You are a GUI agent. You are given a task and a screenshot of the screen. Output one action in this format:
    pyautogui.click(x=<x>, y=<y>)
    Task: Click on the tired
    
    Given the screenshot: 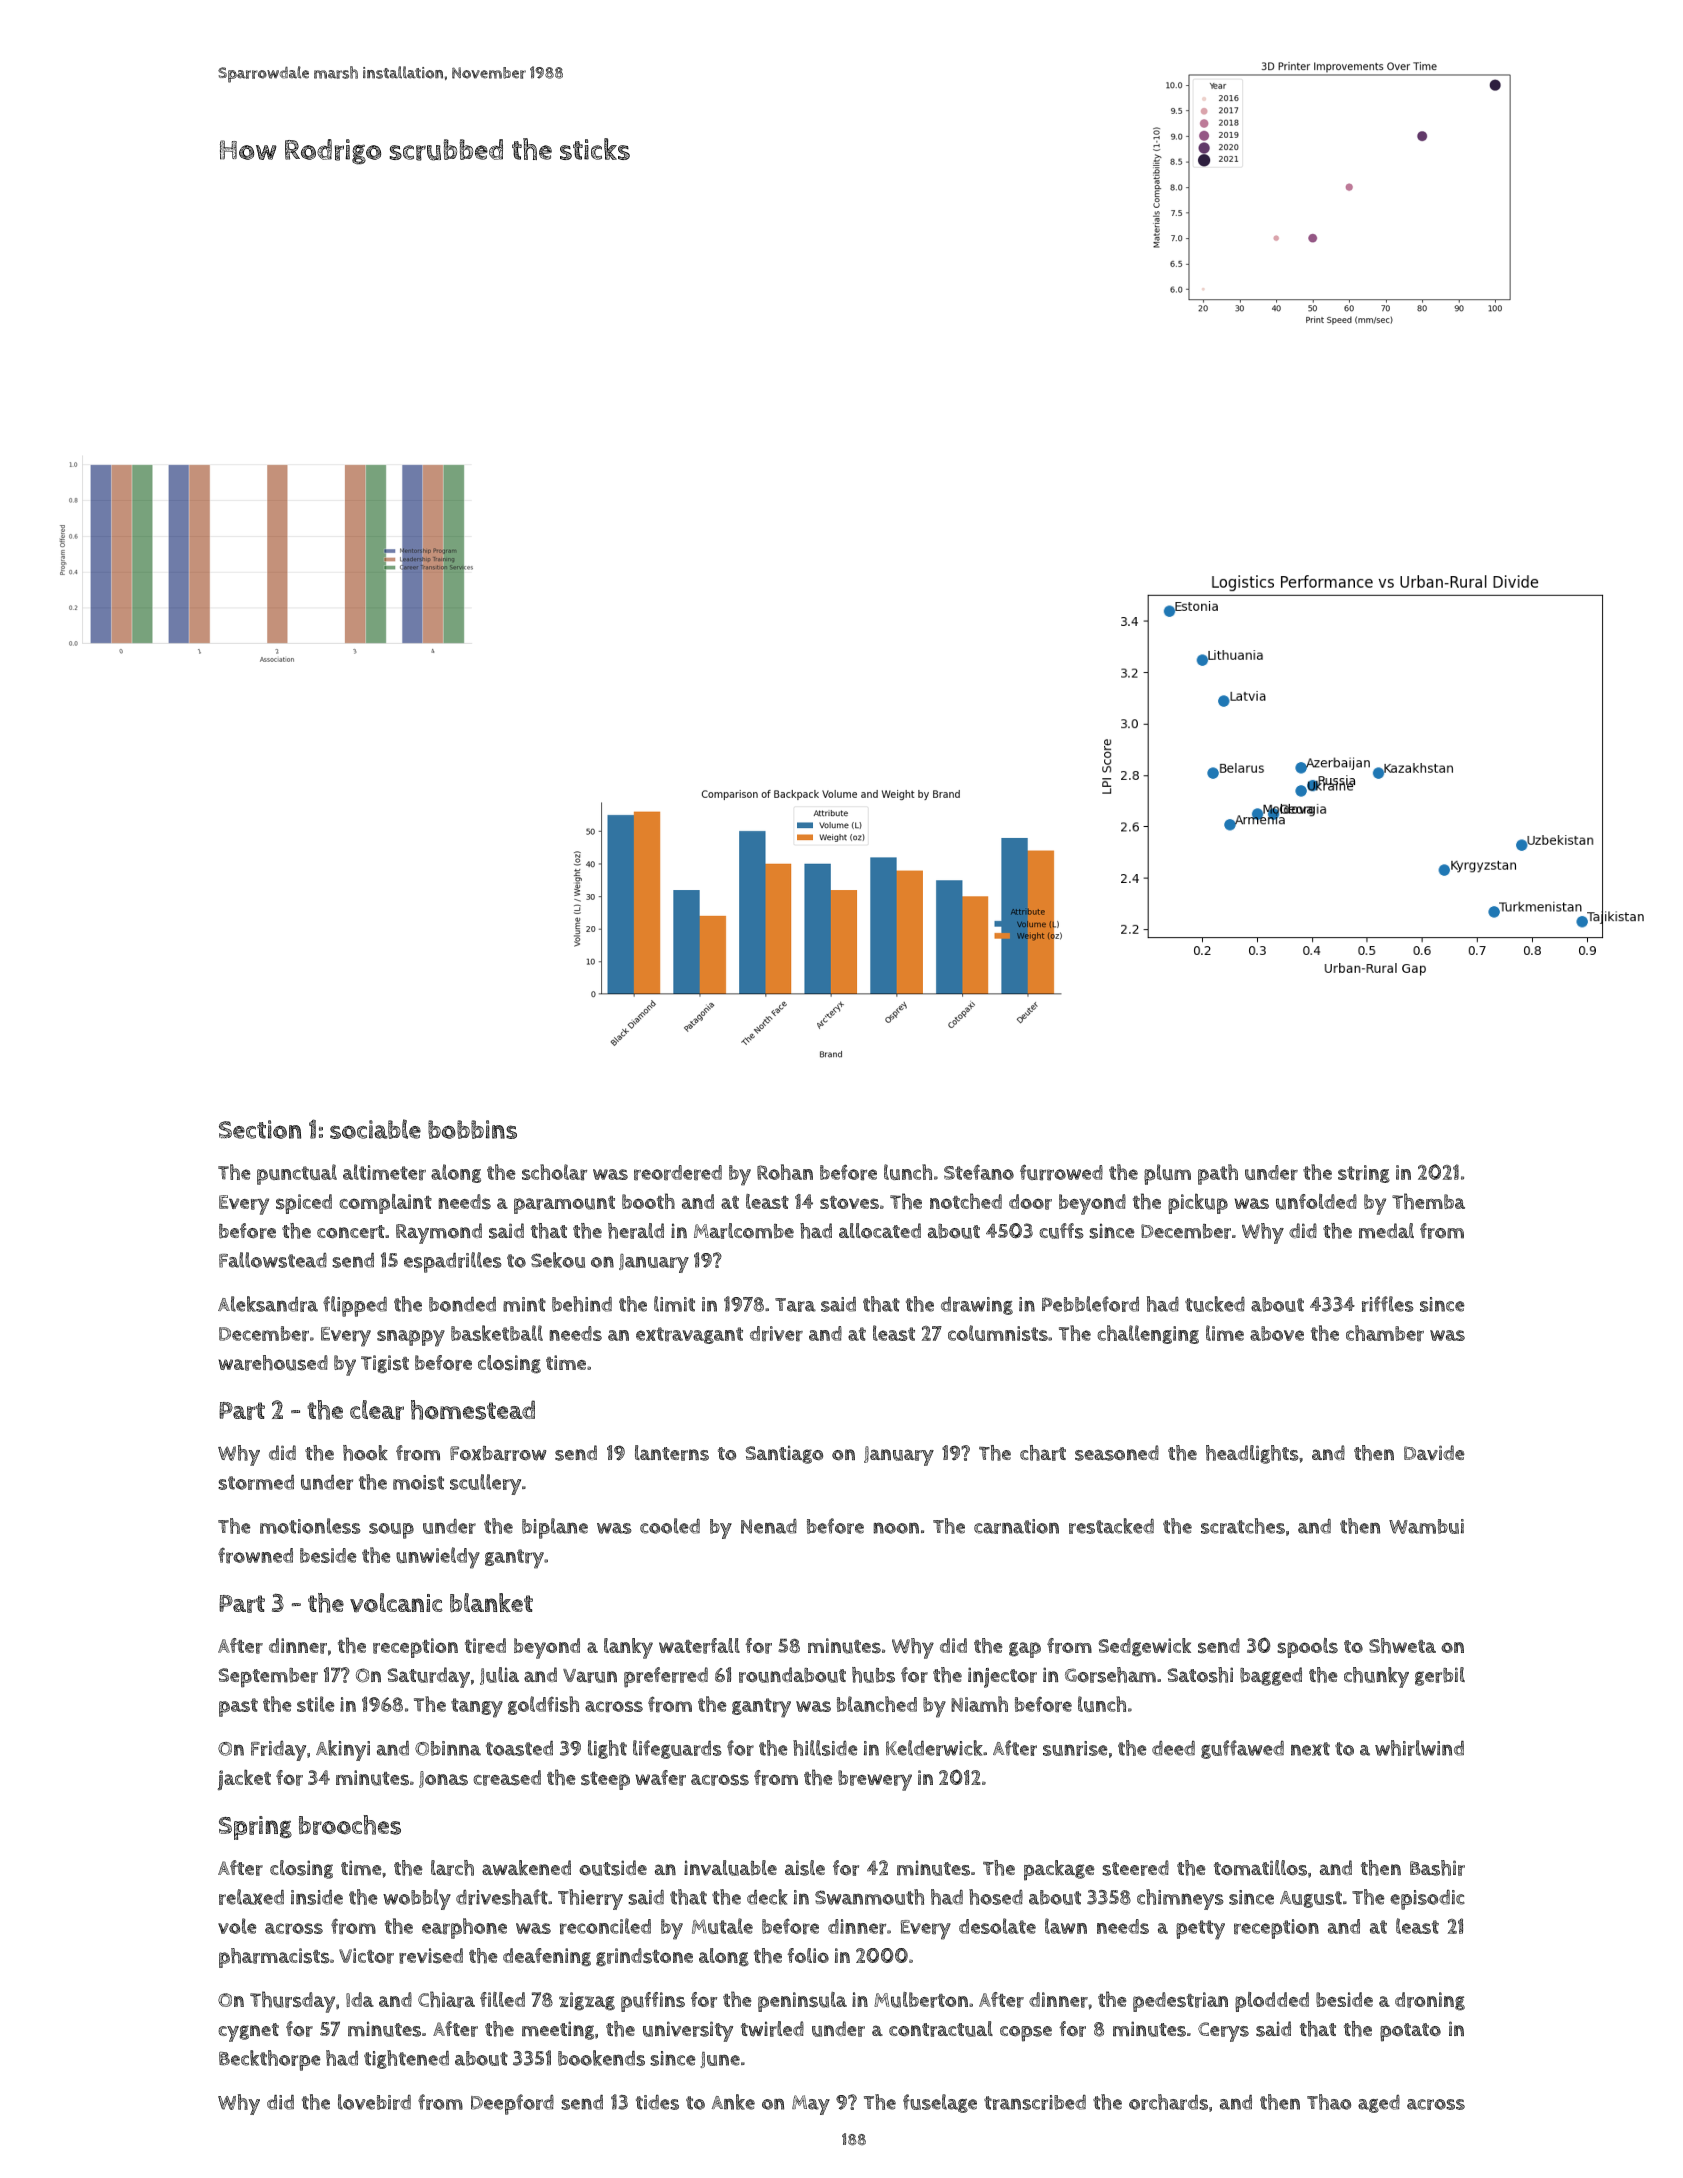 What is the action you would take?
    pyautogui.click(x=485, y=1646)
